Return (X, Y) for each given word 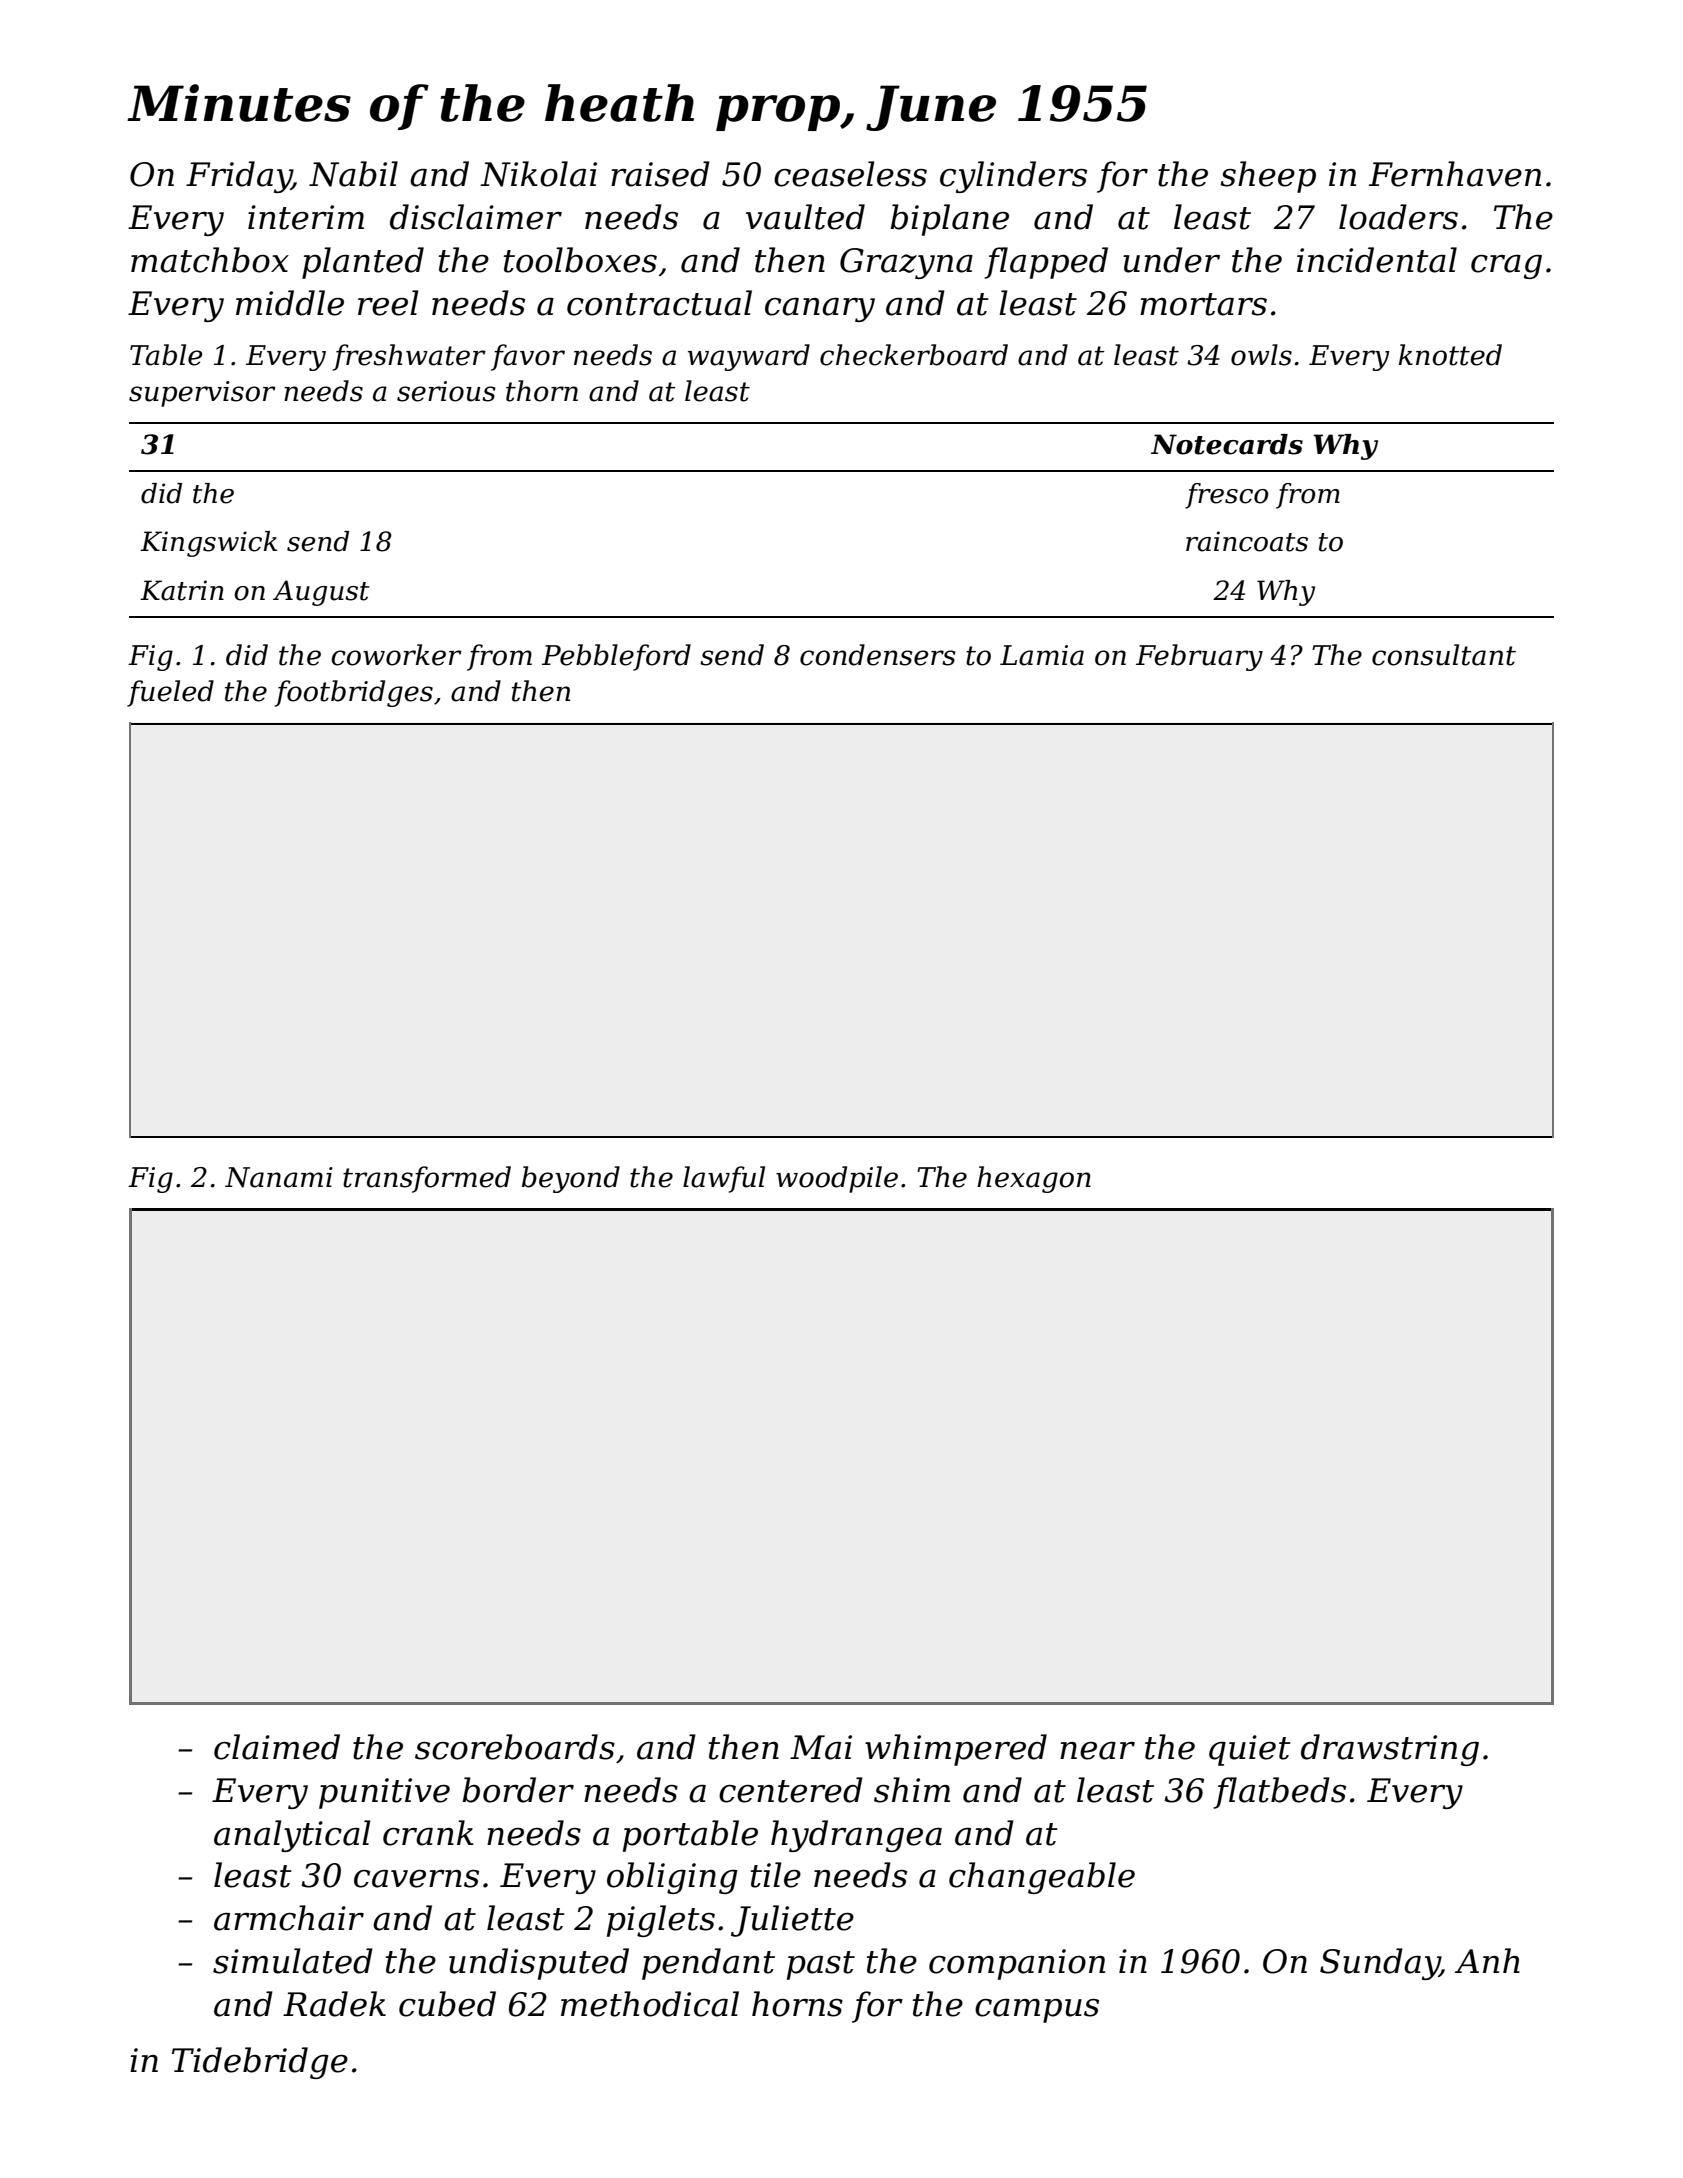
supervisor (202, 394)
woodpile (837, 1179)
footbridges (354, 693)
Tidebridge (260, 2063)
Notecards (1227, 444)
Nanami (279, 1177)
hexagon (1034, 1179)
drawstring (1390, 1750)
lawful (724, 1179)
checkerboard (914, 355)
